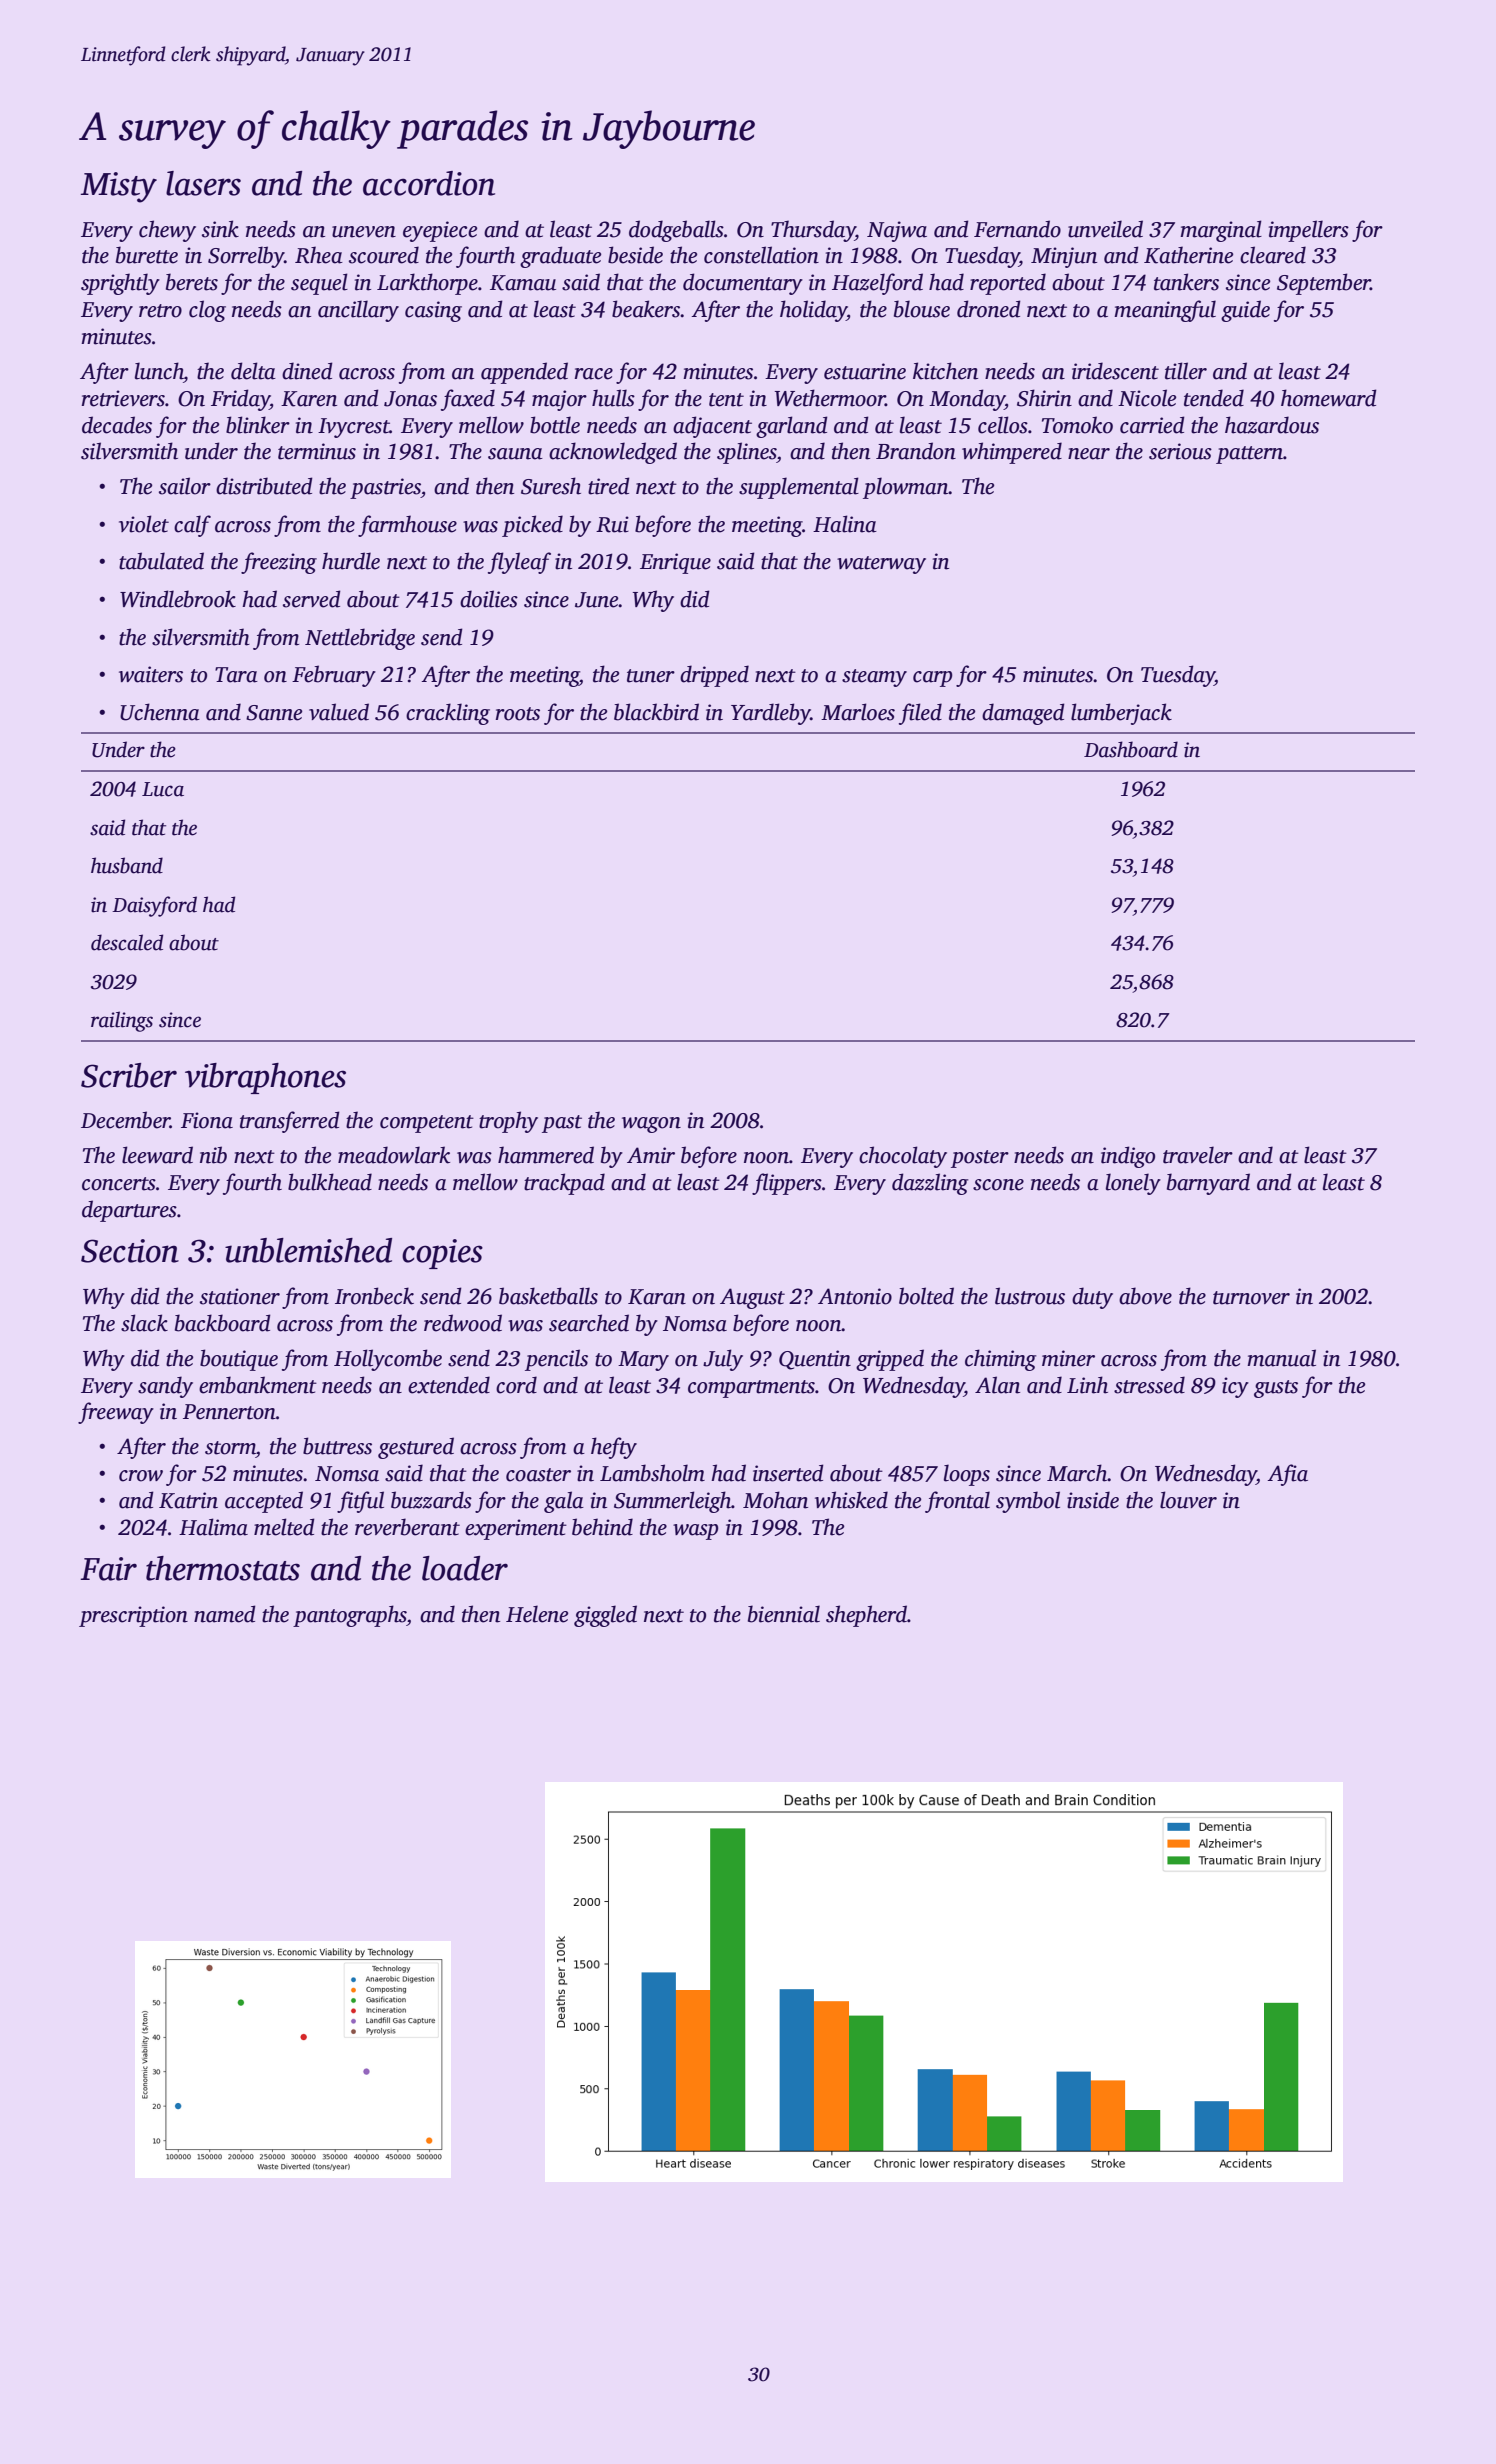 This screenshot has height=2464, width=1496. What do you see at coordinates (350, 1616) in the screenshot?
I see `pantographs` at bounding box center [350, 1616].
